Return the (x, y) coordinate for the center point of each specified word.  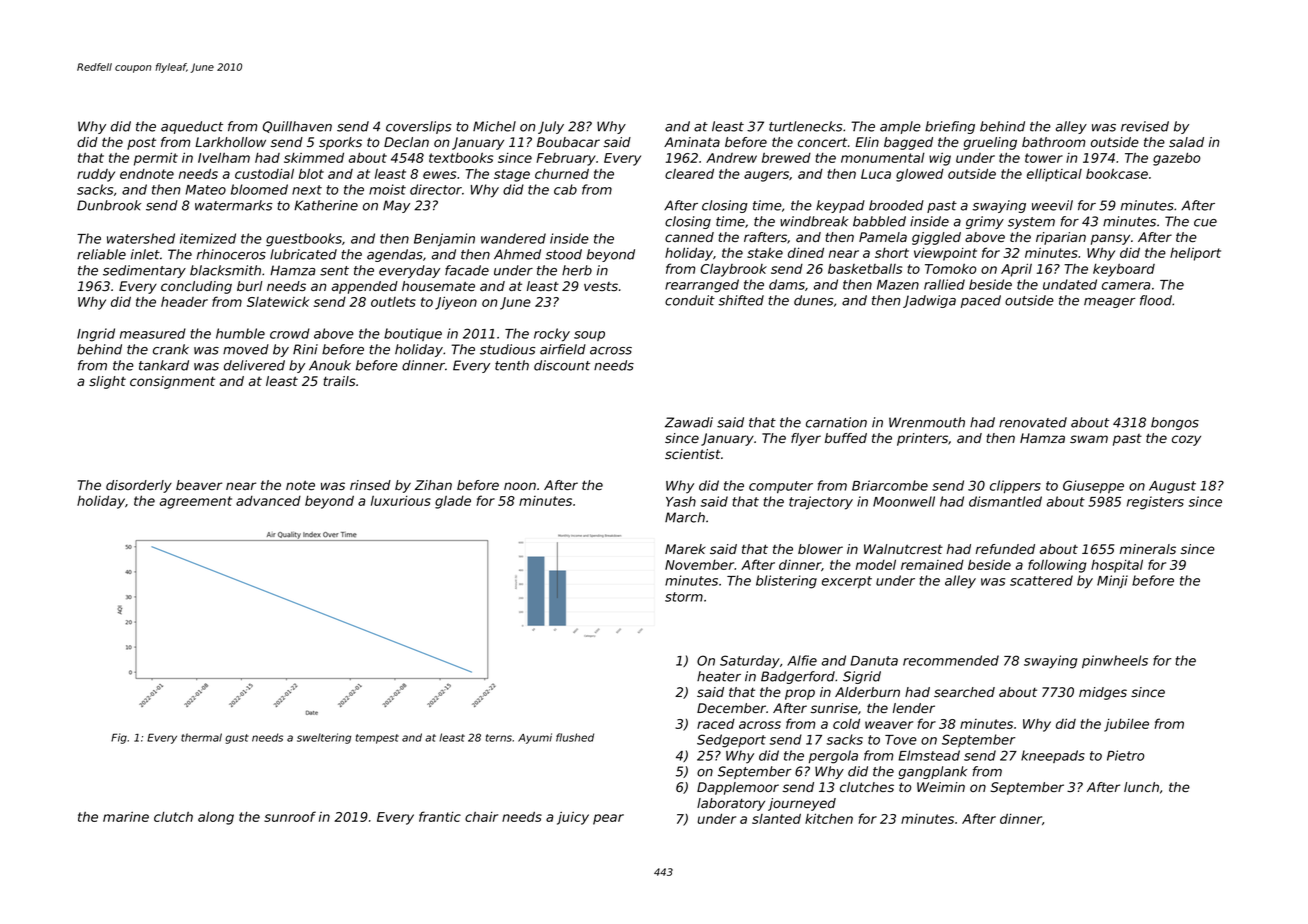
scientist (693, 454)
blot (311, 173)
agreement (196, 502)
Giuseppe (1093, 486)
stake (765, 253)
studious (507, 349)
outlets (393, 302)
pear (608, 819)
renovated (1033, 422)
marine (126, 817)
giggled (936, 238)
